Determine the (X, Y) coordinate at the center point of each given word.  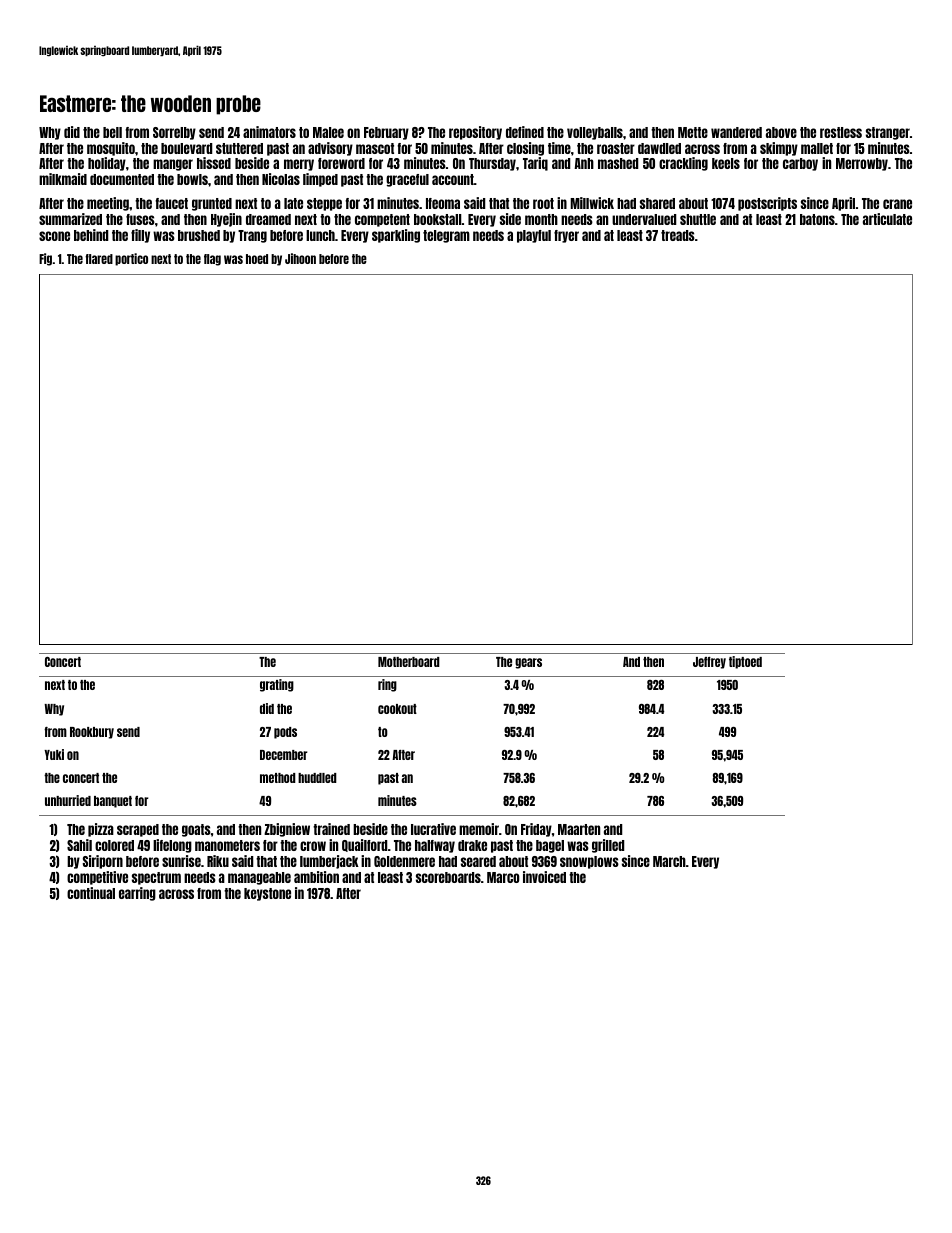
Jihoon (300, 258)
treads (678, 235)
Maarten (579, 829)
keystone (267, 894)
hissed (214, 163)
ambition (316, 877)
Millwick (592, 203)
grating (277, 685)
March (669, 861)
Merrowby (862, 164)
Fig (45, 259)
